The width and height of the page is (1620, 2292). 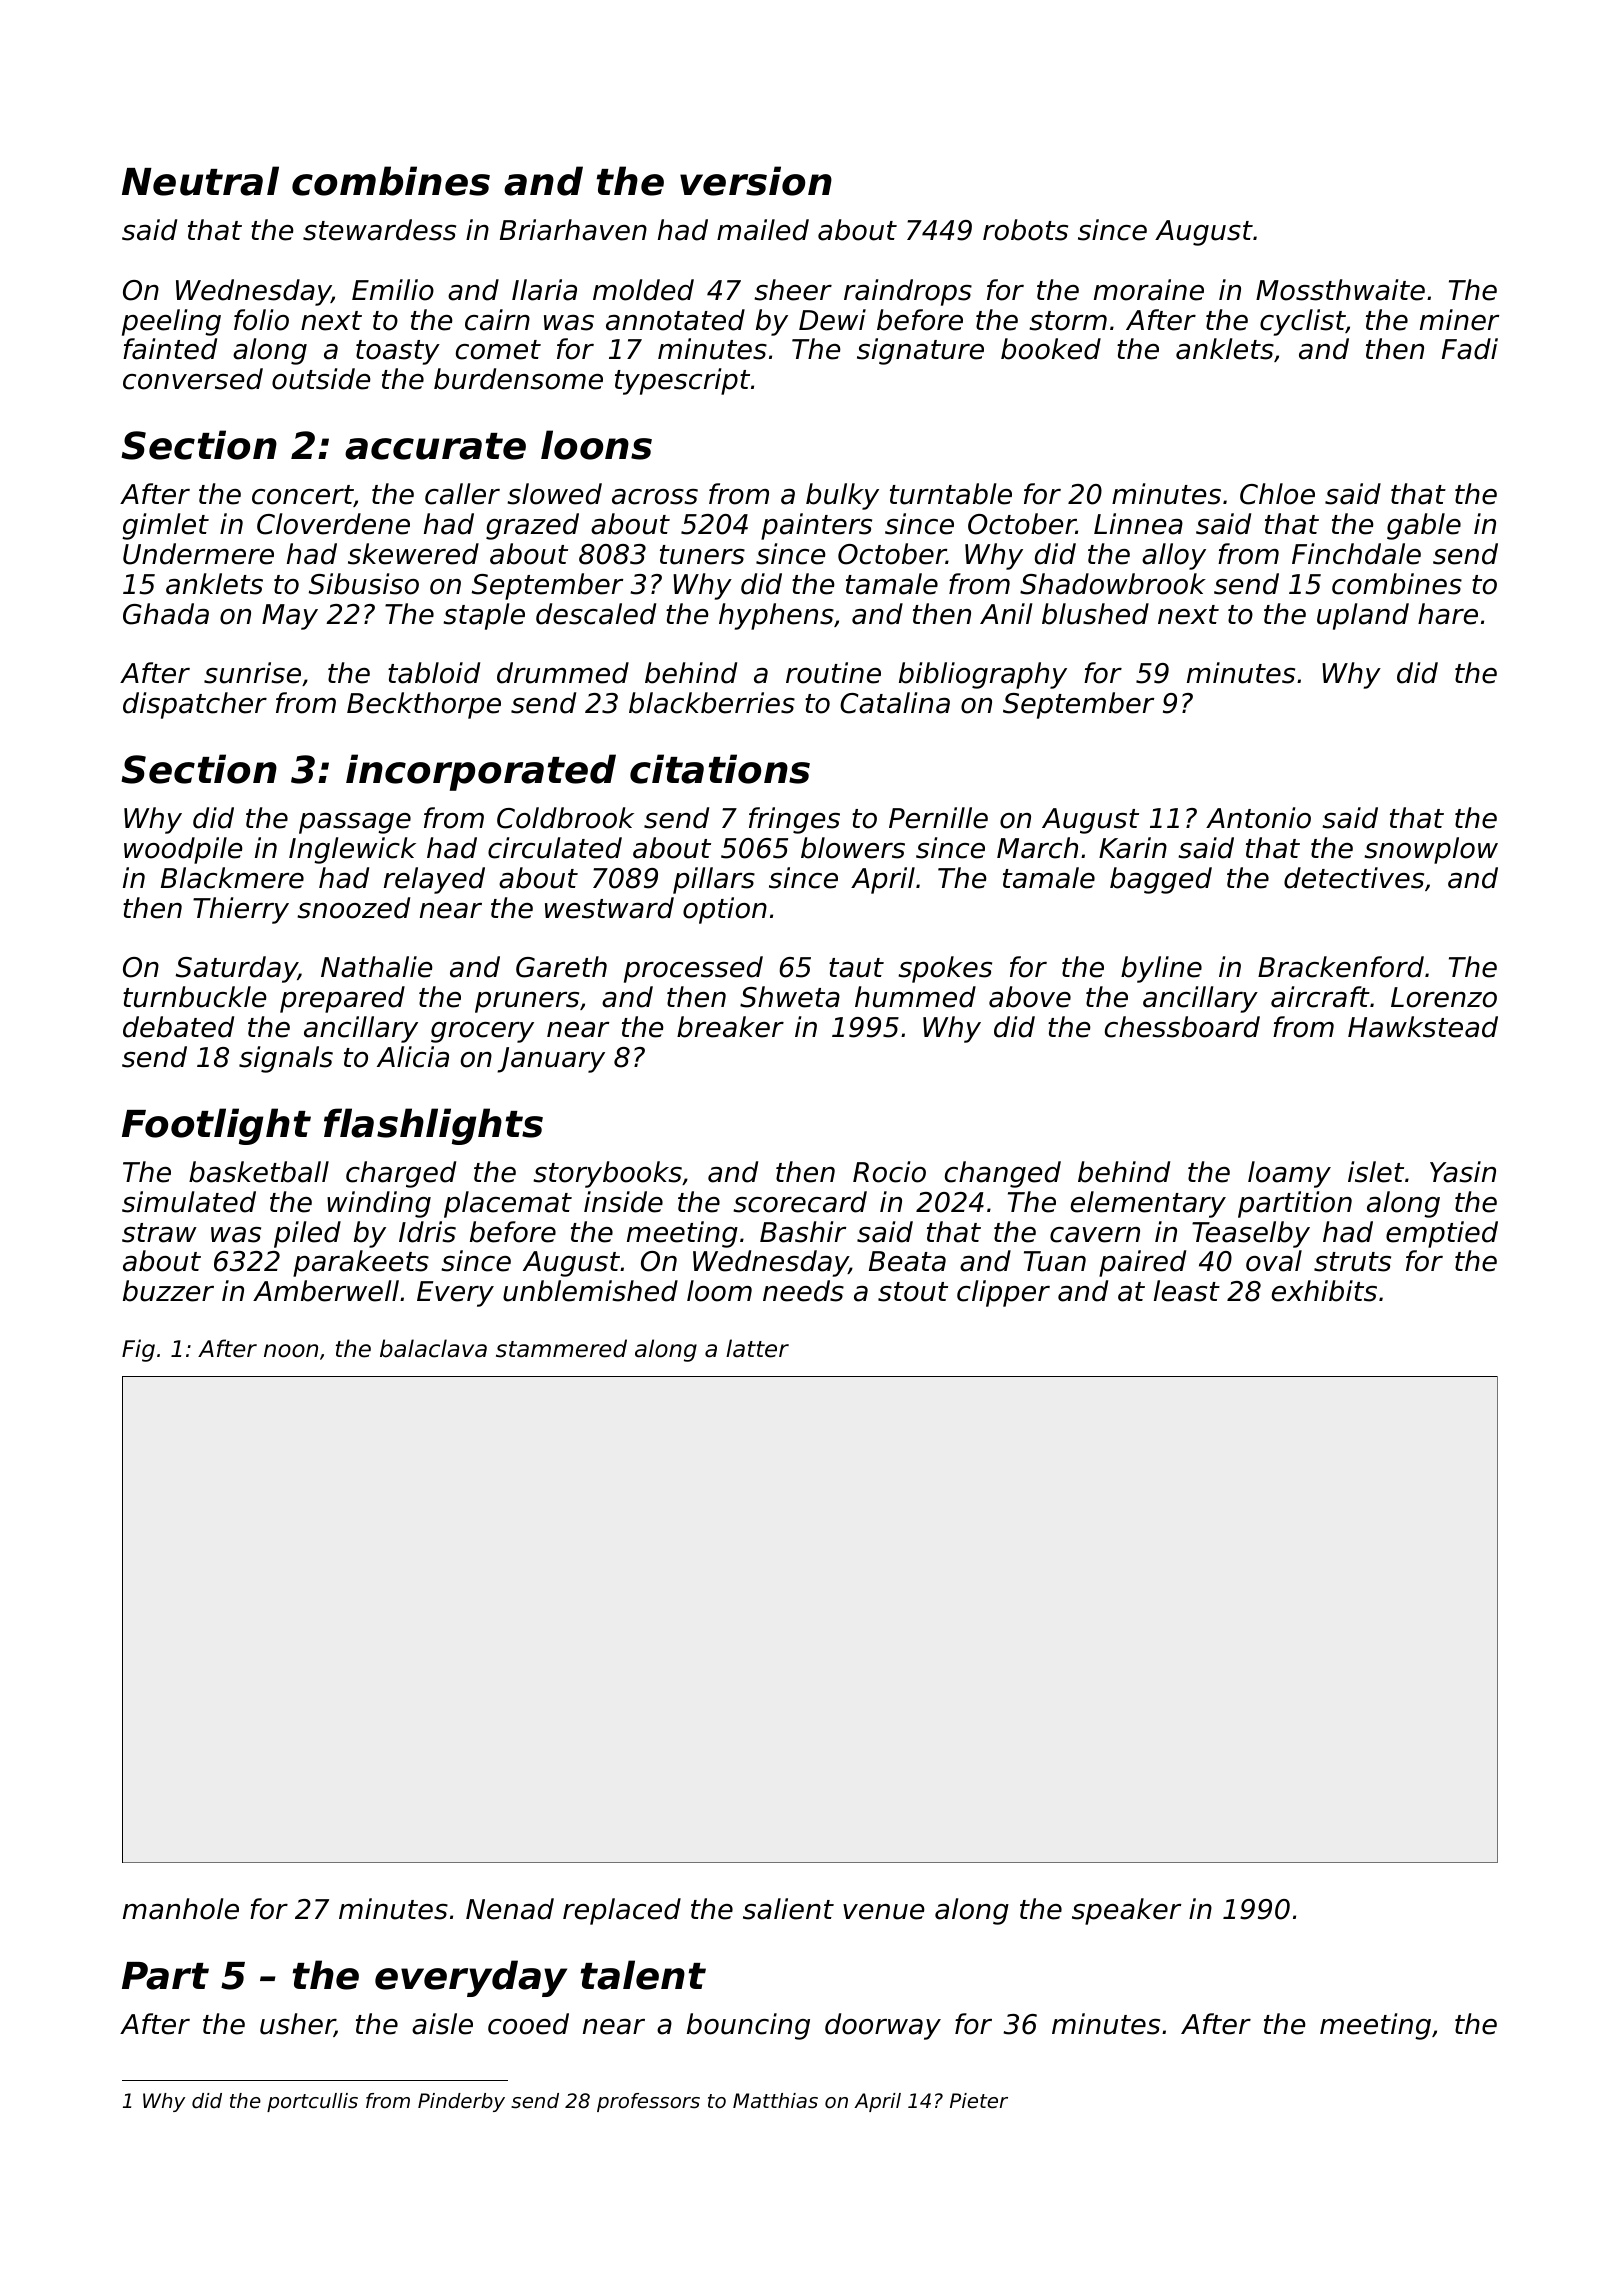 I want to click on manhole, so click(x=181, y=1909).
